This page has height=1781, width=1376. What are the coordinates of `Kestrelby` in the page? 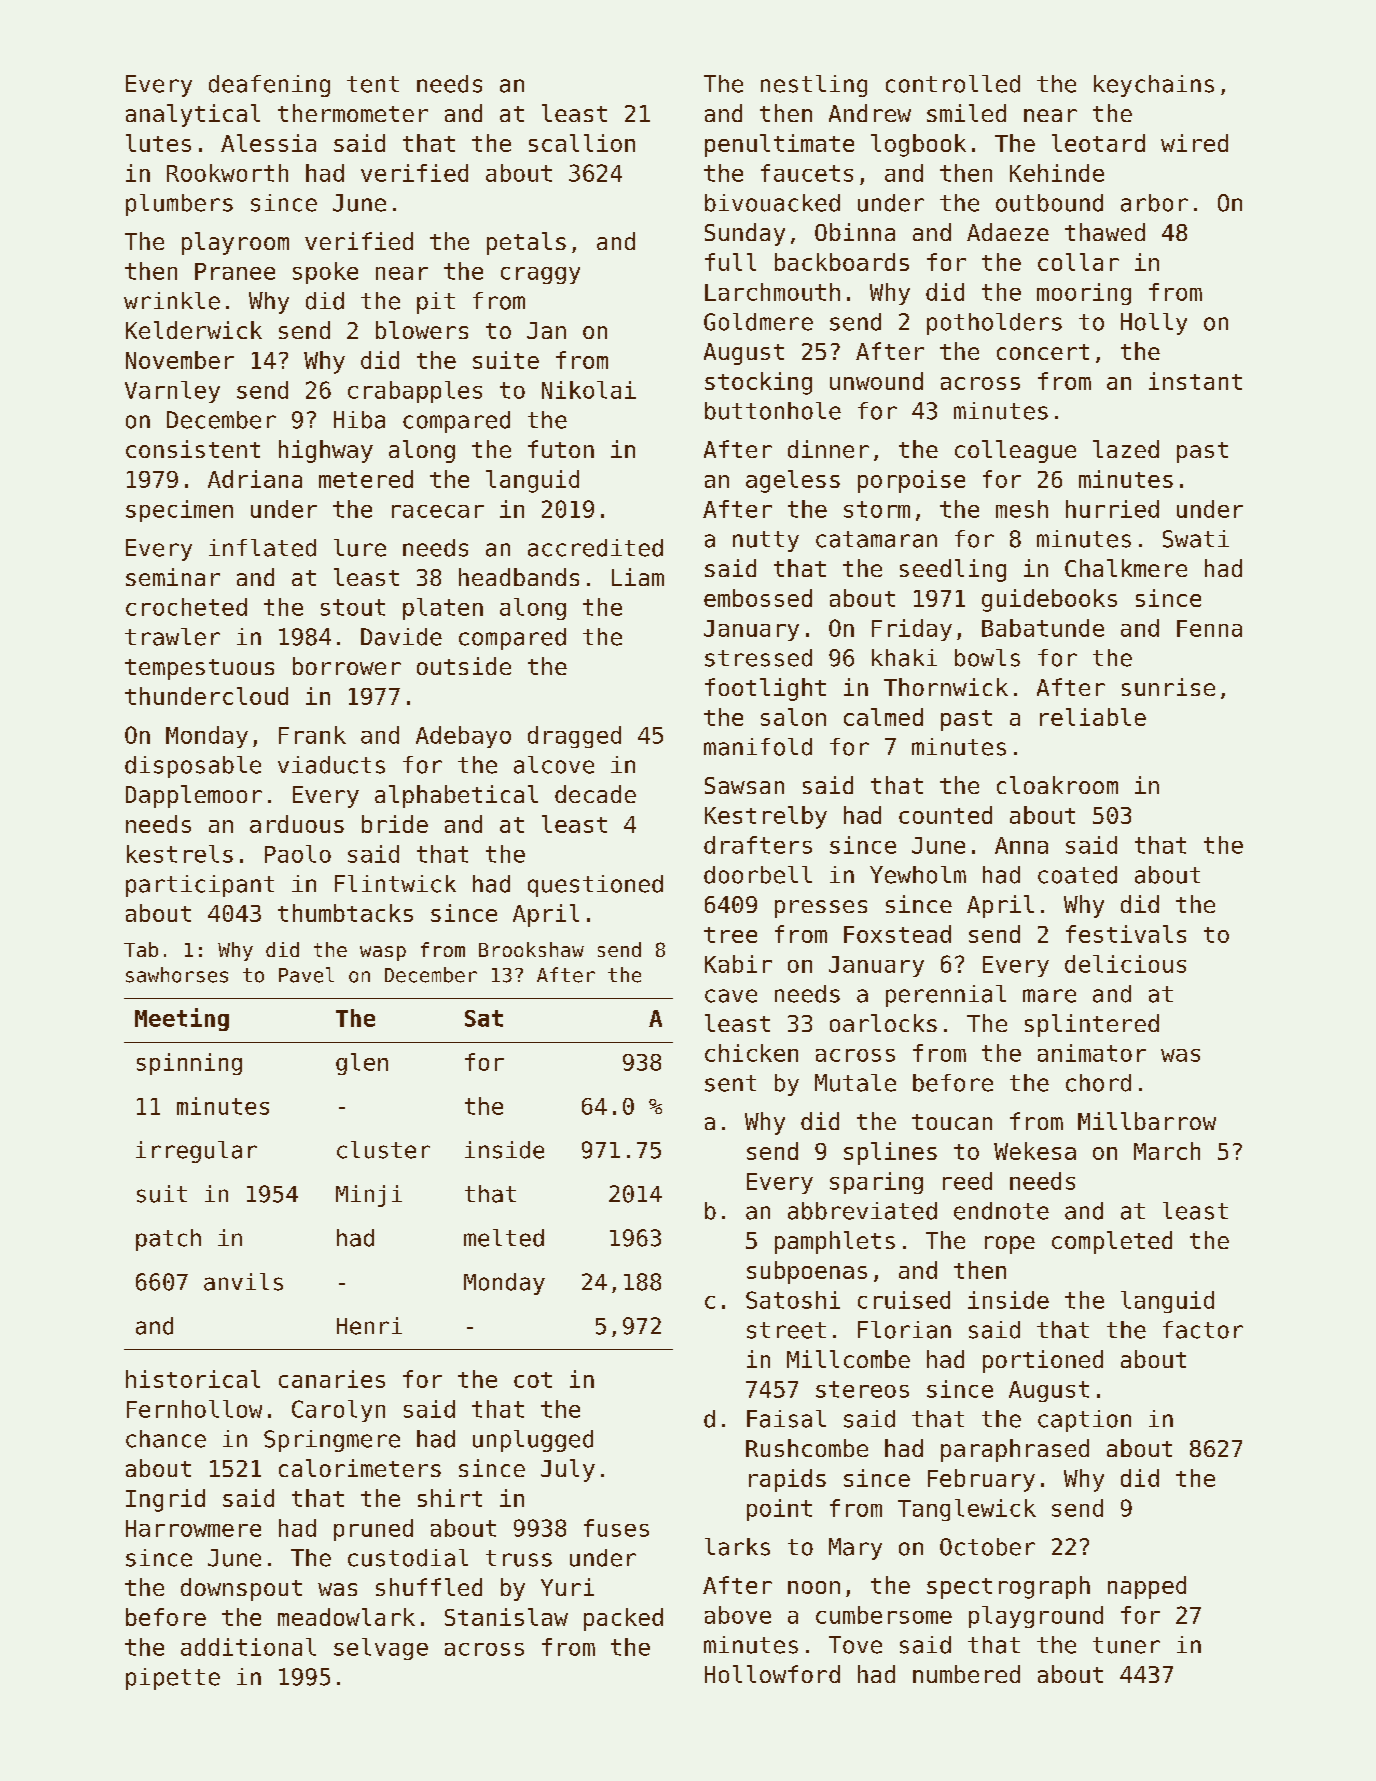 It's located at (766, 817).
